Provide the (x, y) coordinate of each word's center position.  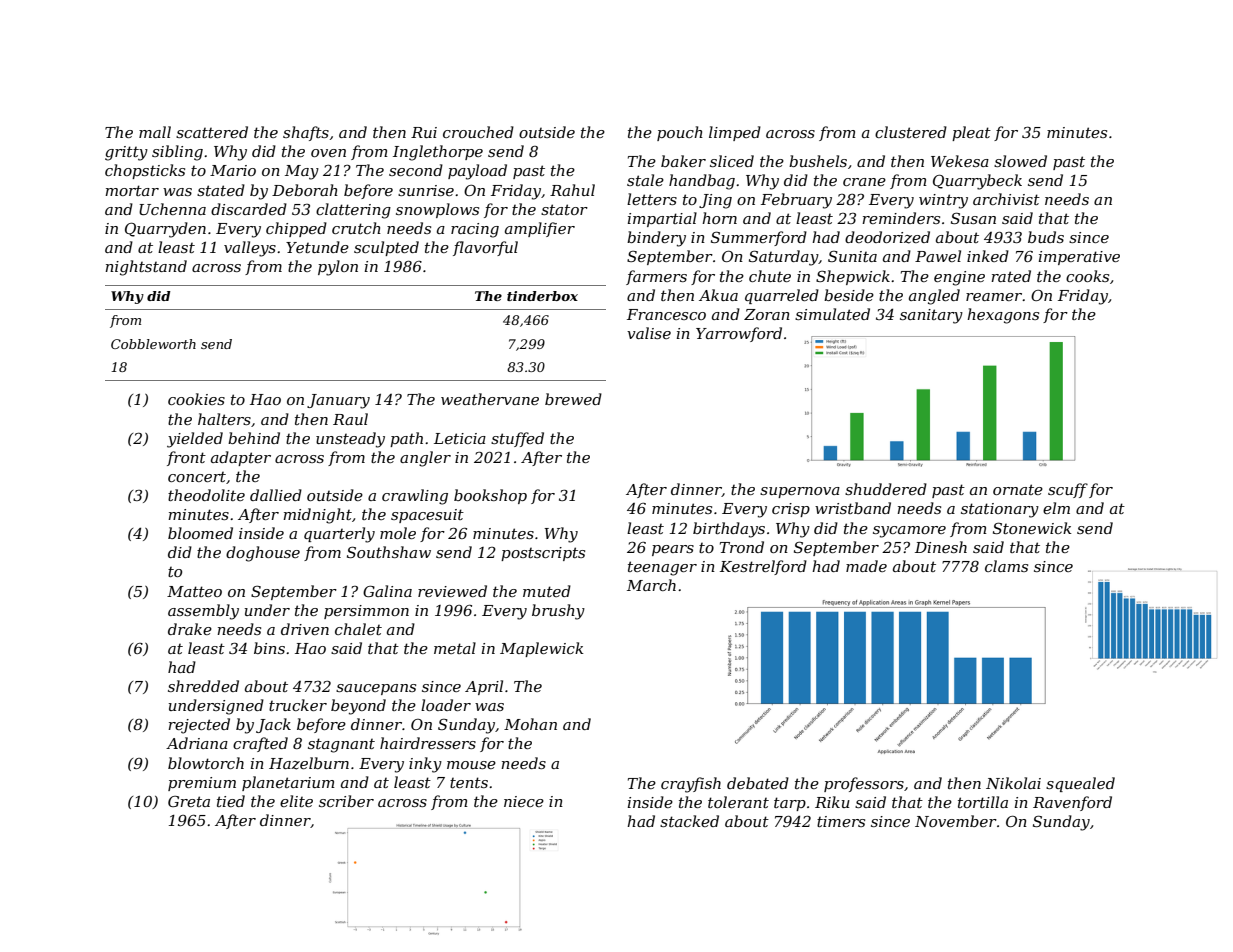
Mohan (530, 724)
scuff (1068, 490)
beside (849, 295)
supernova (800, 492)
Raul (350, 419)
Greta (189, 801)
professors (864, 784)
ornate (1018, 489)
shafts (306, 133)
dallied (276, 495)
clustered (911, 132)
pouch (680, 133)
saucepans (376, 689)
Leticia (460, 438)
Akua (718, 295)
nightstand (146, 268)
